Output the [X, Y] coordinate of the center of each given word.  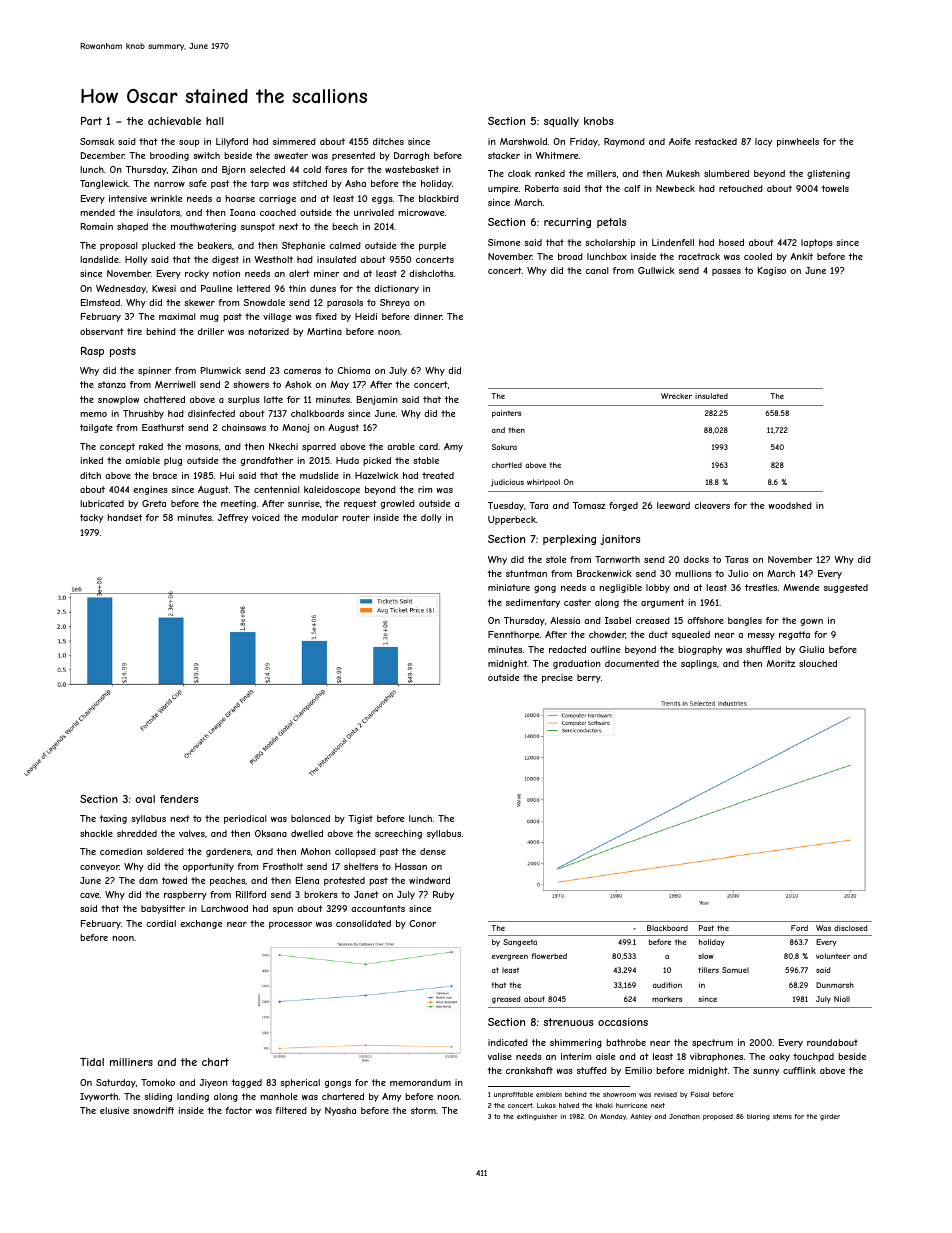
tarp [259, 184]
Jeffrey [233, 518]
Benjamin [377, 400]
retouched [741, 188]
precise [557, 678]
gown [811, 622]
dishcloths [431, 273]
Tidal [92, 1062]
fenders [179, 799]
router [356, 517]
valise [500, 1056]
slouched [818, 663]
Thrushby [143, 414]
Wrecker [676, 396]
